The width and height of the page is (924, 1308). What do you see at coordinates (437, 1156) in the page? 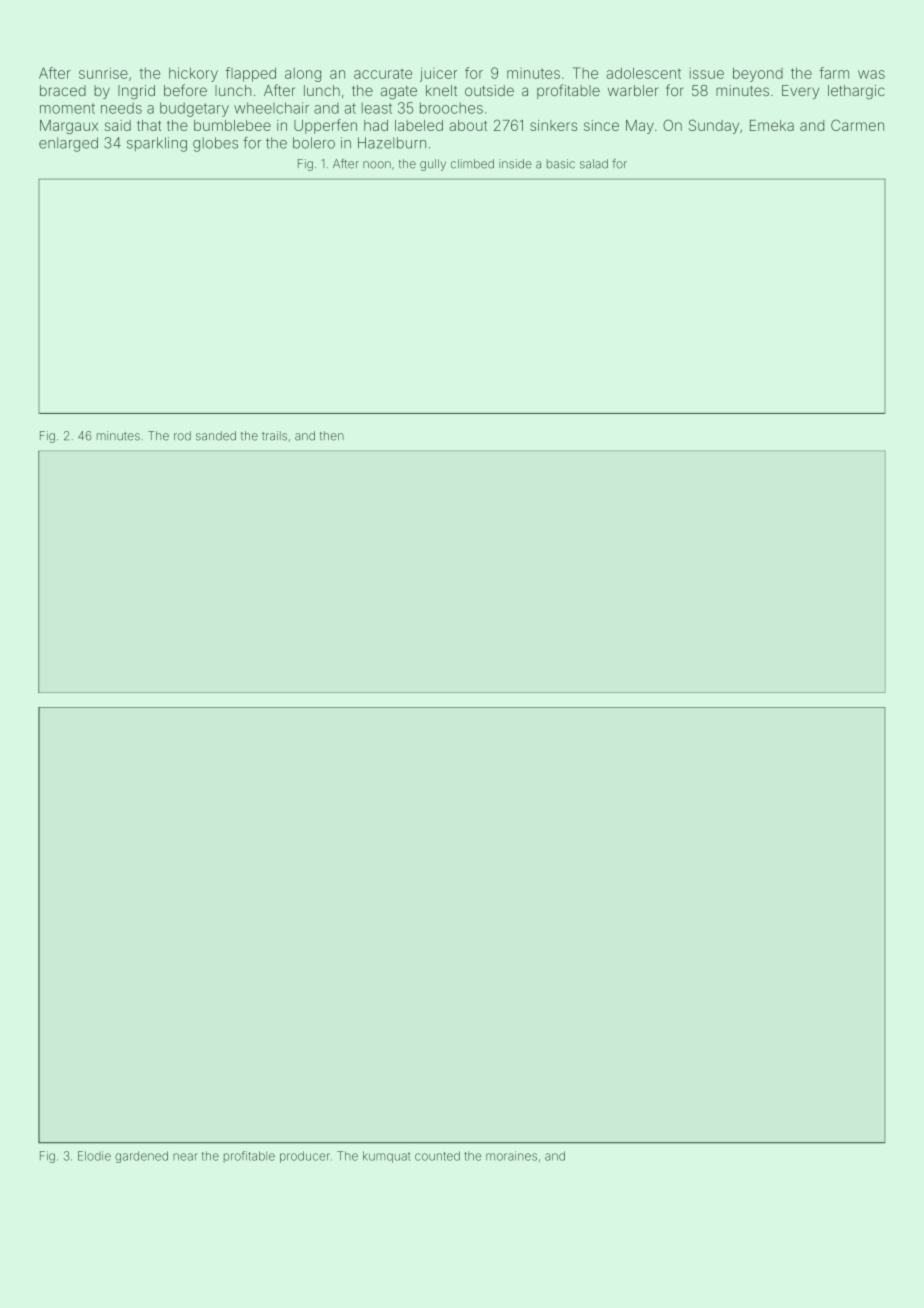
I see `counted` at bounding box center [437, 1156].
